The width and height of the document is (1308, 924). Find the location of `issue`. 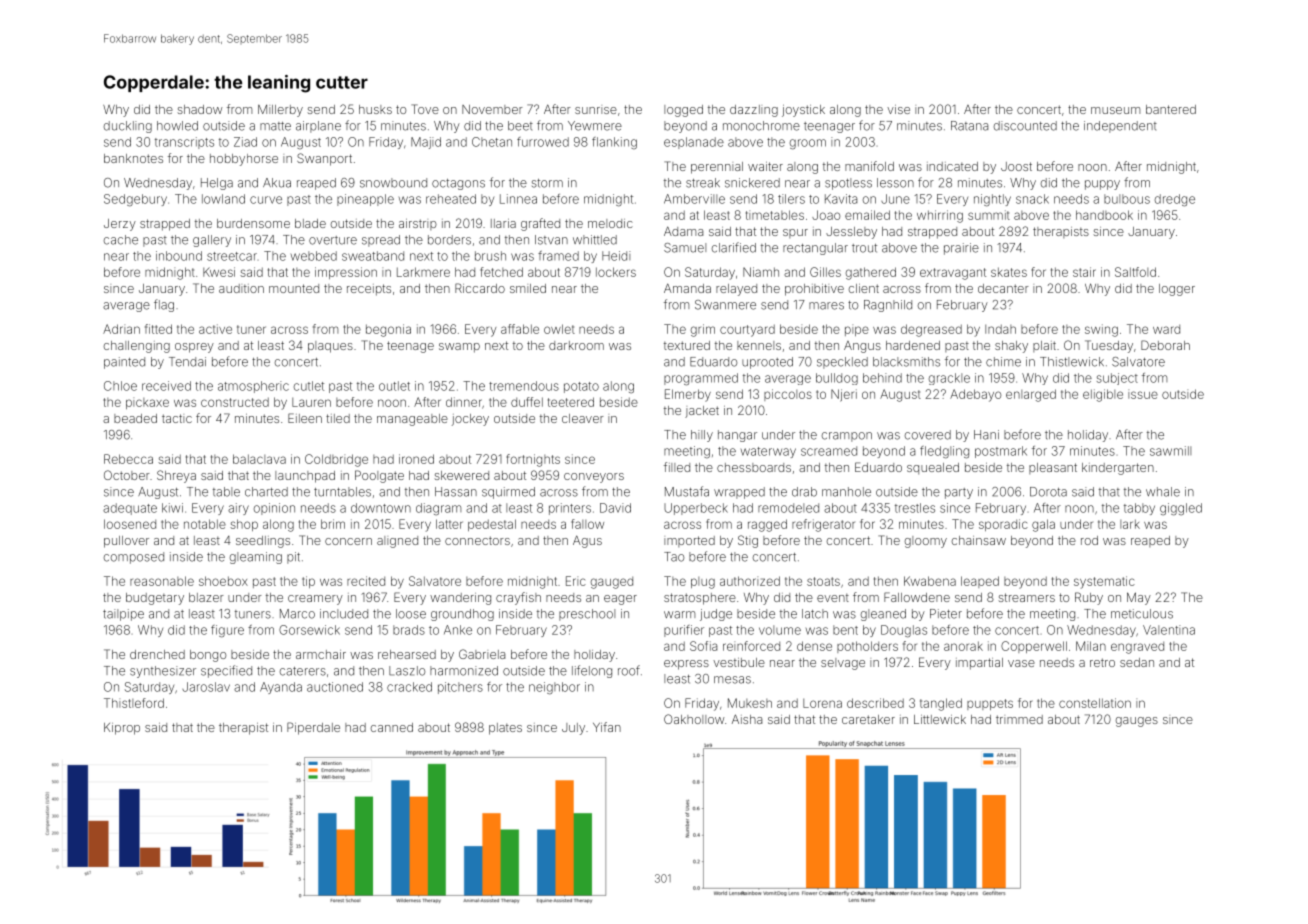

issue is located at coordinates (1143, 394).
